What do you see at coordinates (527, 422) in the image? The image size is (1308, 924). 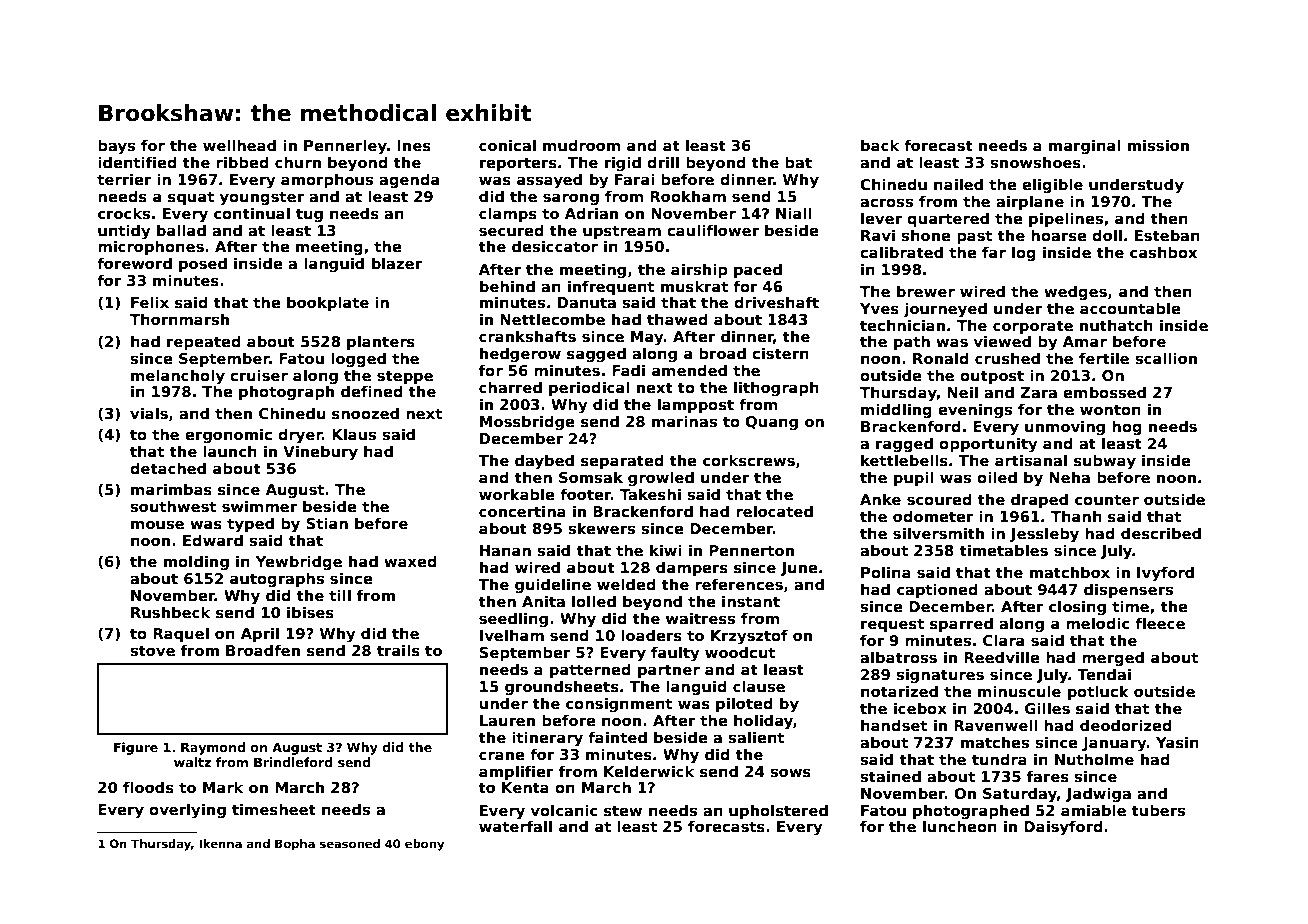 I see `Mossbridge` at bounding box center [527, 422].
